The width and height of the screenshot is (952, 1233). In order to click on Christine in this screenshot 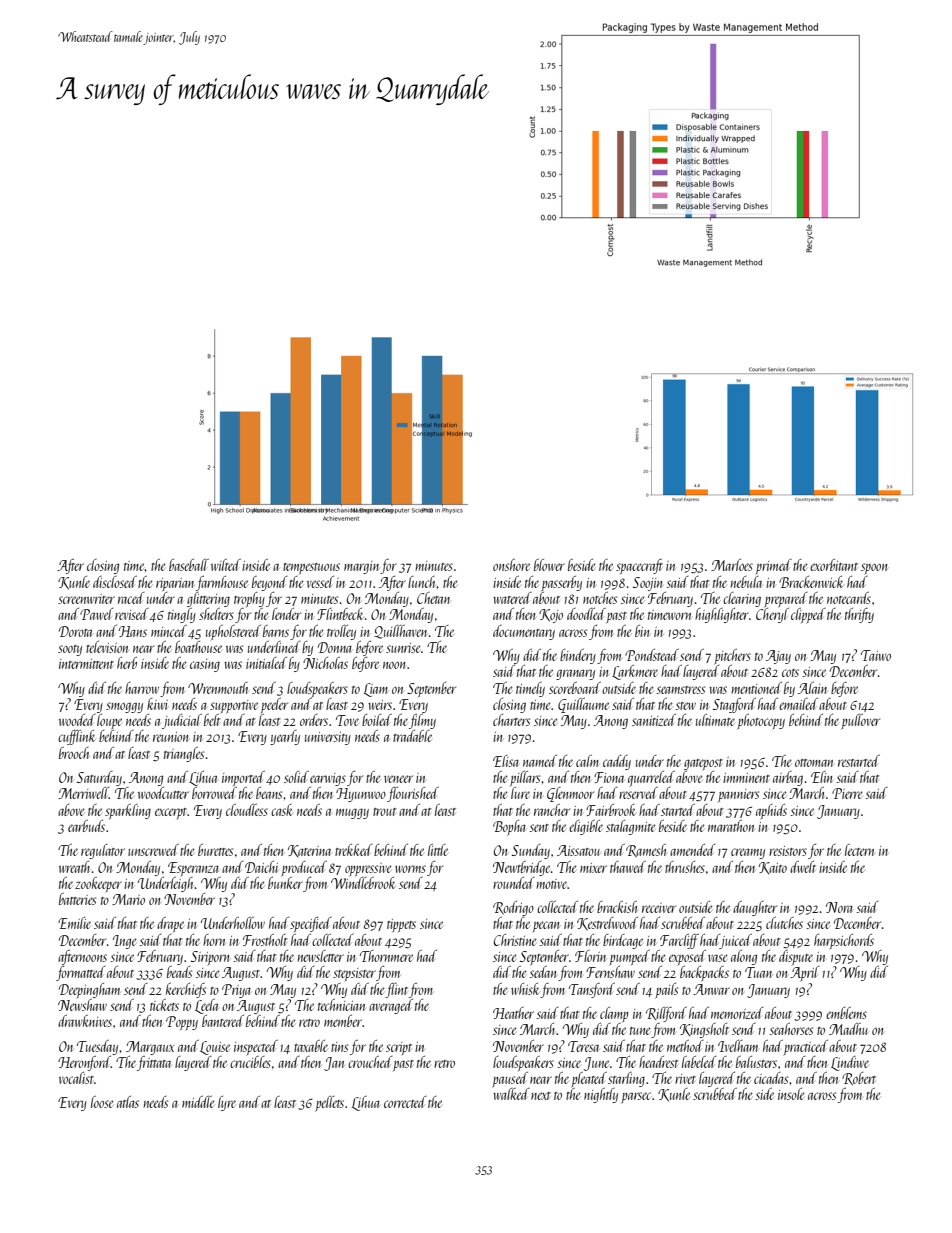, I will do `click(515, 940)`.
